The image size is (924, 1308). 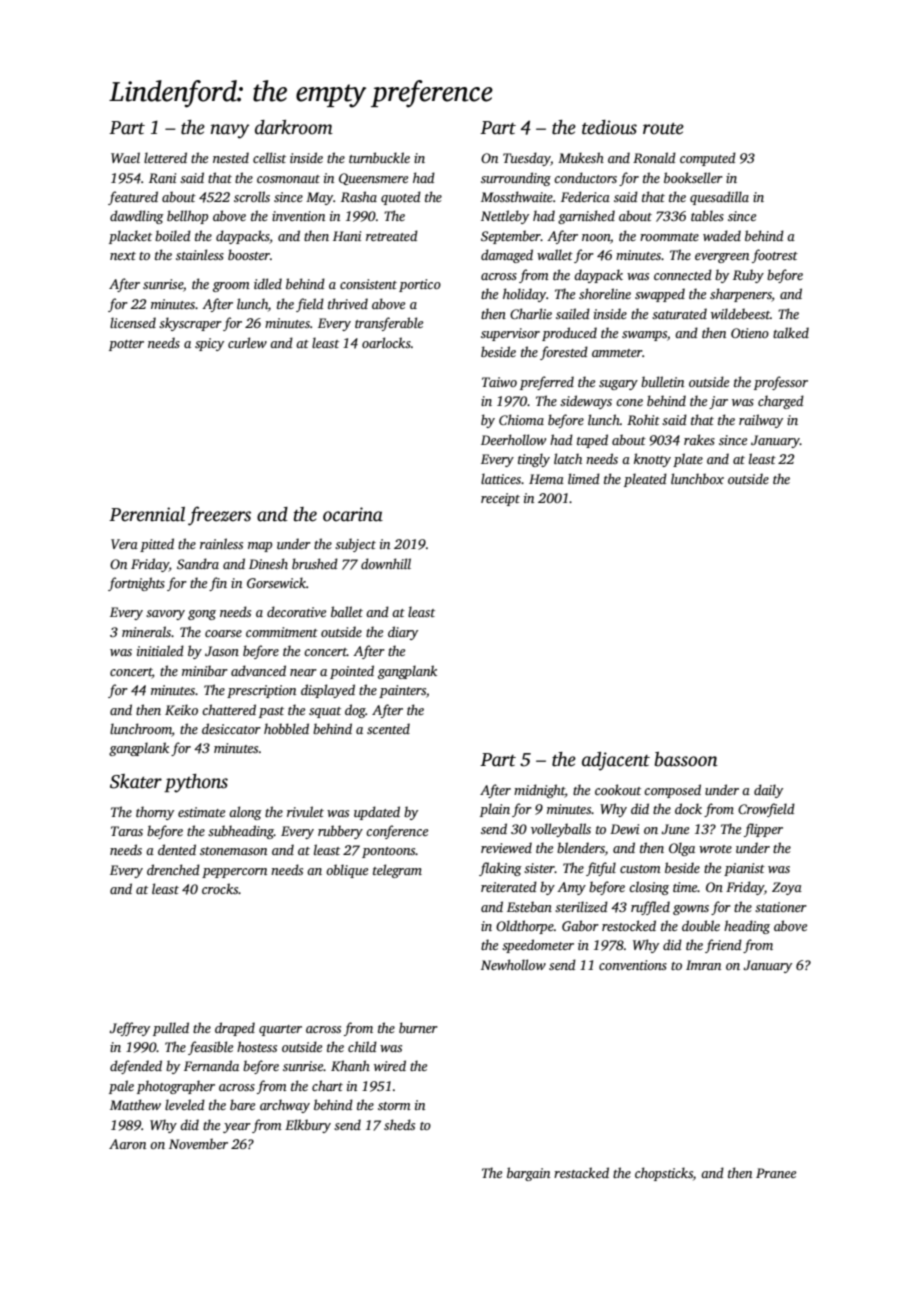 I want to click on initialed, so click(x=160, y=650).
